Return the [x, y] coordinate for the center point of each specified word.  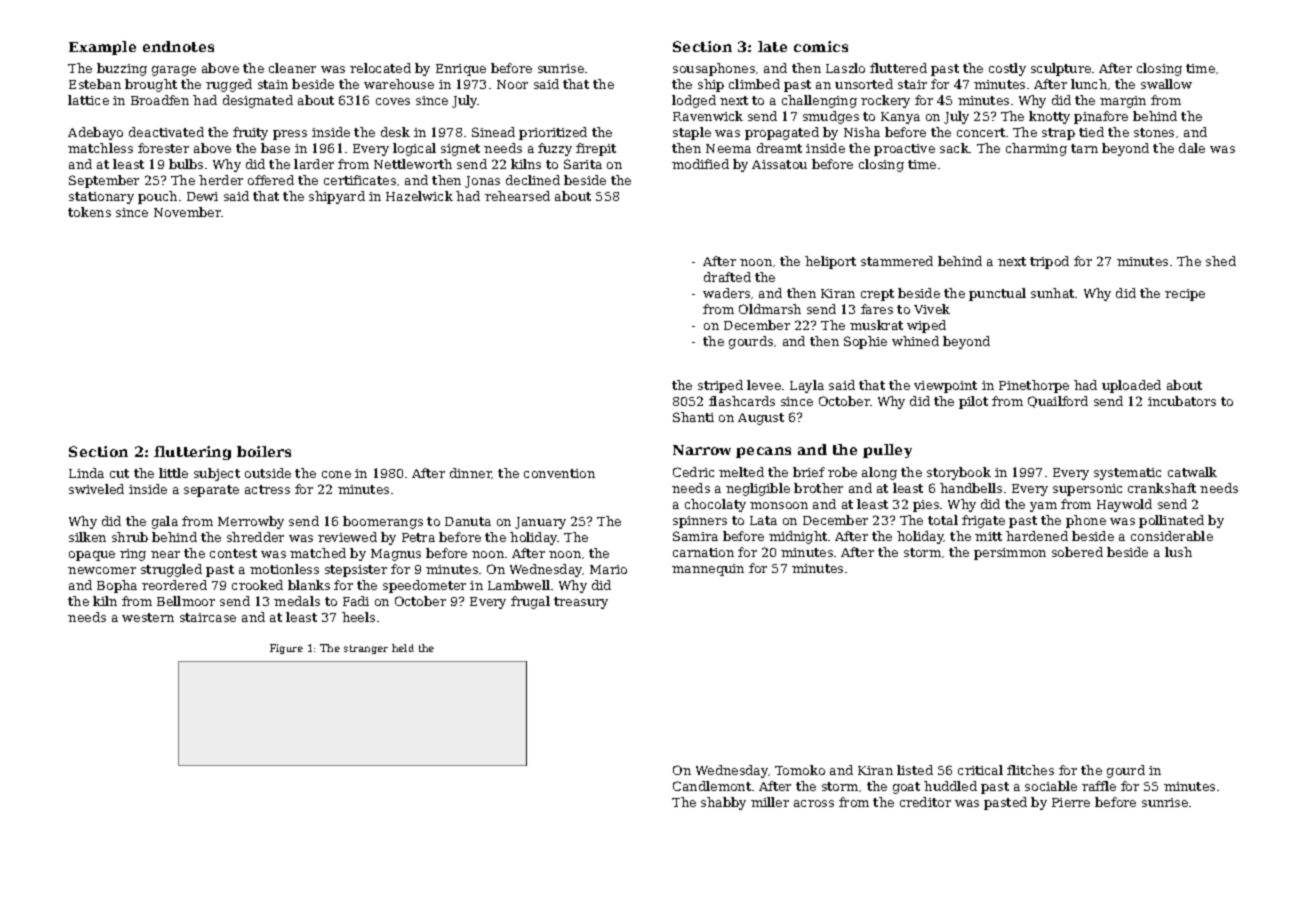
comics [821, 46]
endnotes [178, 46]
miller [770, 802]
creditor [925, 802]
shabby [723, 803]
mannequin [708, 570]
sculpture [1061, 69]
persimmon [1010, 554]
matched [318, 553]
